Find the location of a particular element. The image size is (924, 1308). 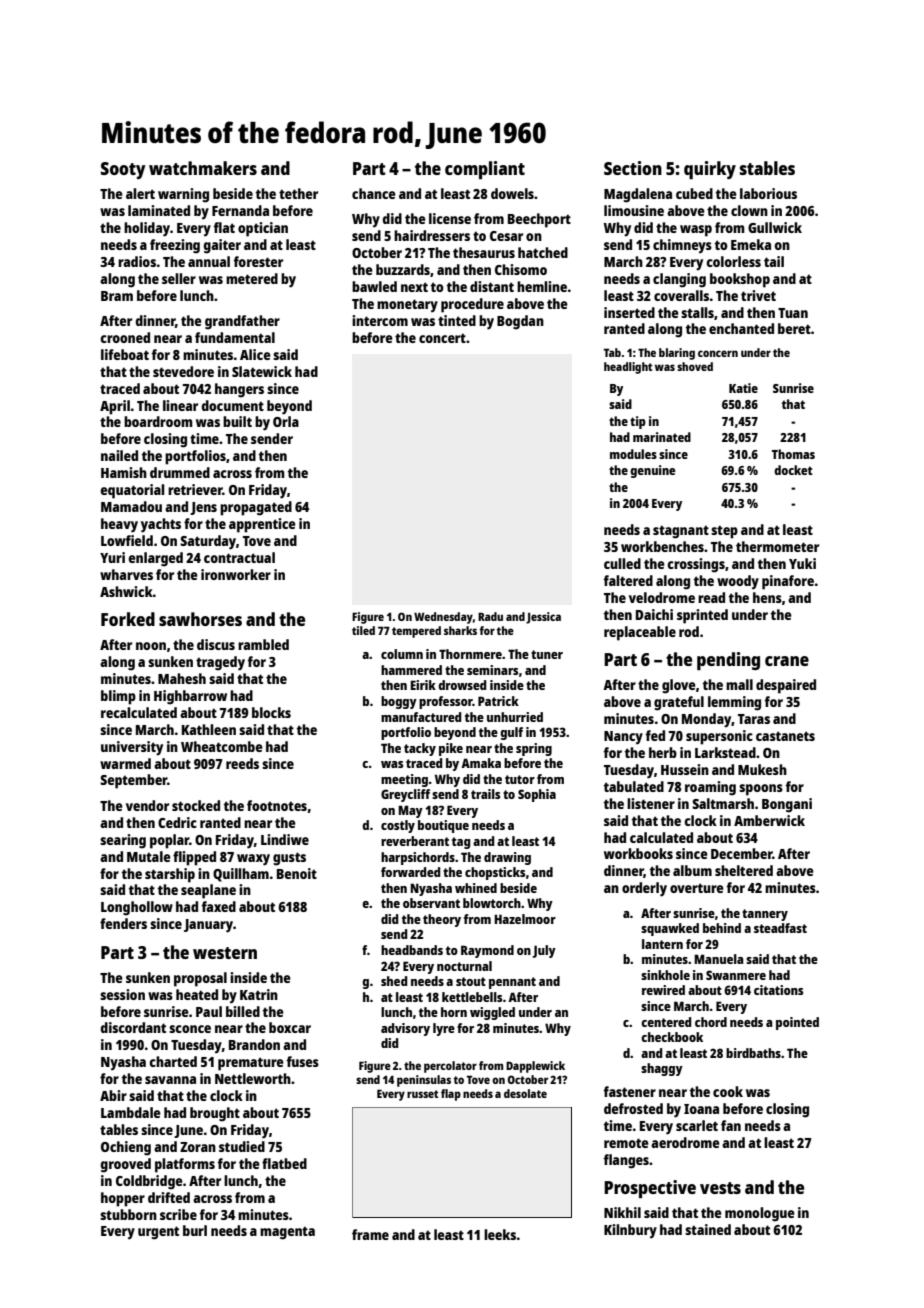

watchmakers is located at coordinates (203, 168).
